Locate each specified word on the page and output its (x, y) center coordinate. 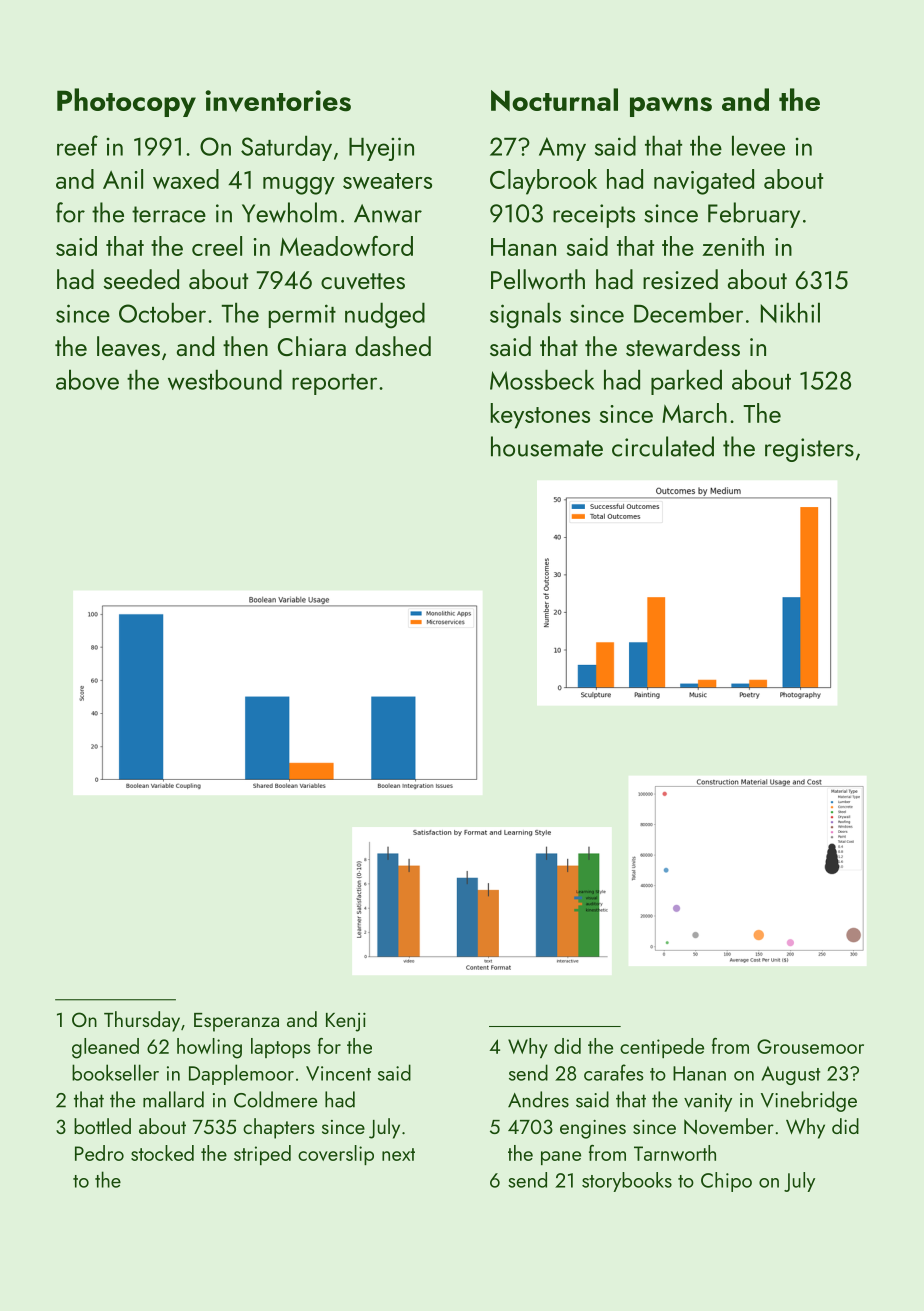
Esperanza (236, 1022)
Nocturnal (554, 100)
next (398, 1154)
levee (758, 145)
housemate (547, 446)
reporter (334, 384)
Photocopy (126, 102)
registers (809, 450)
